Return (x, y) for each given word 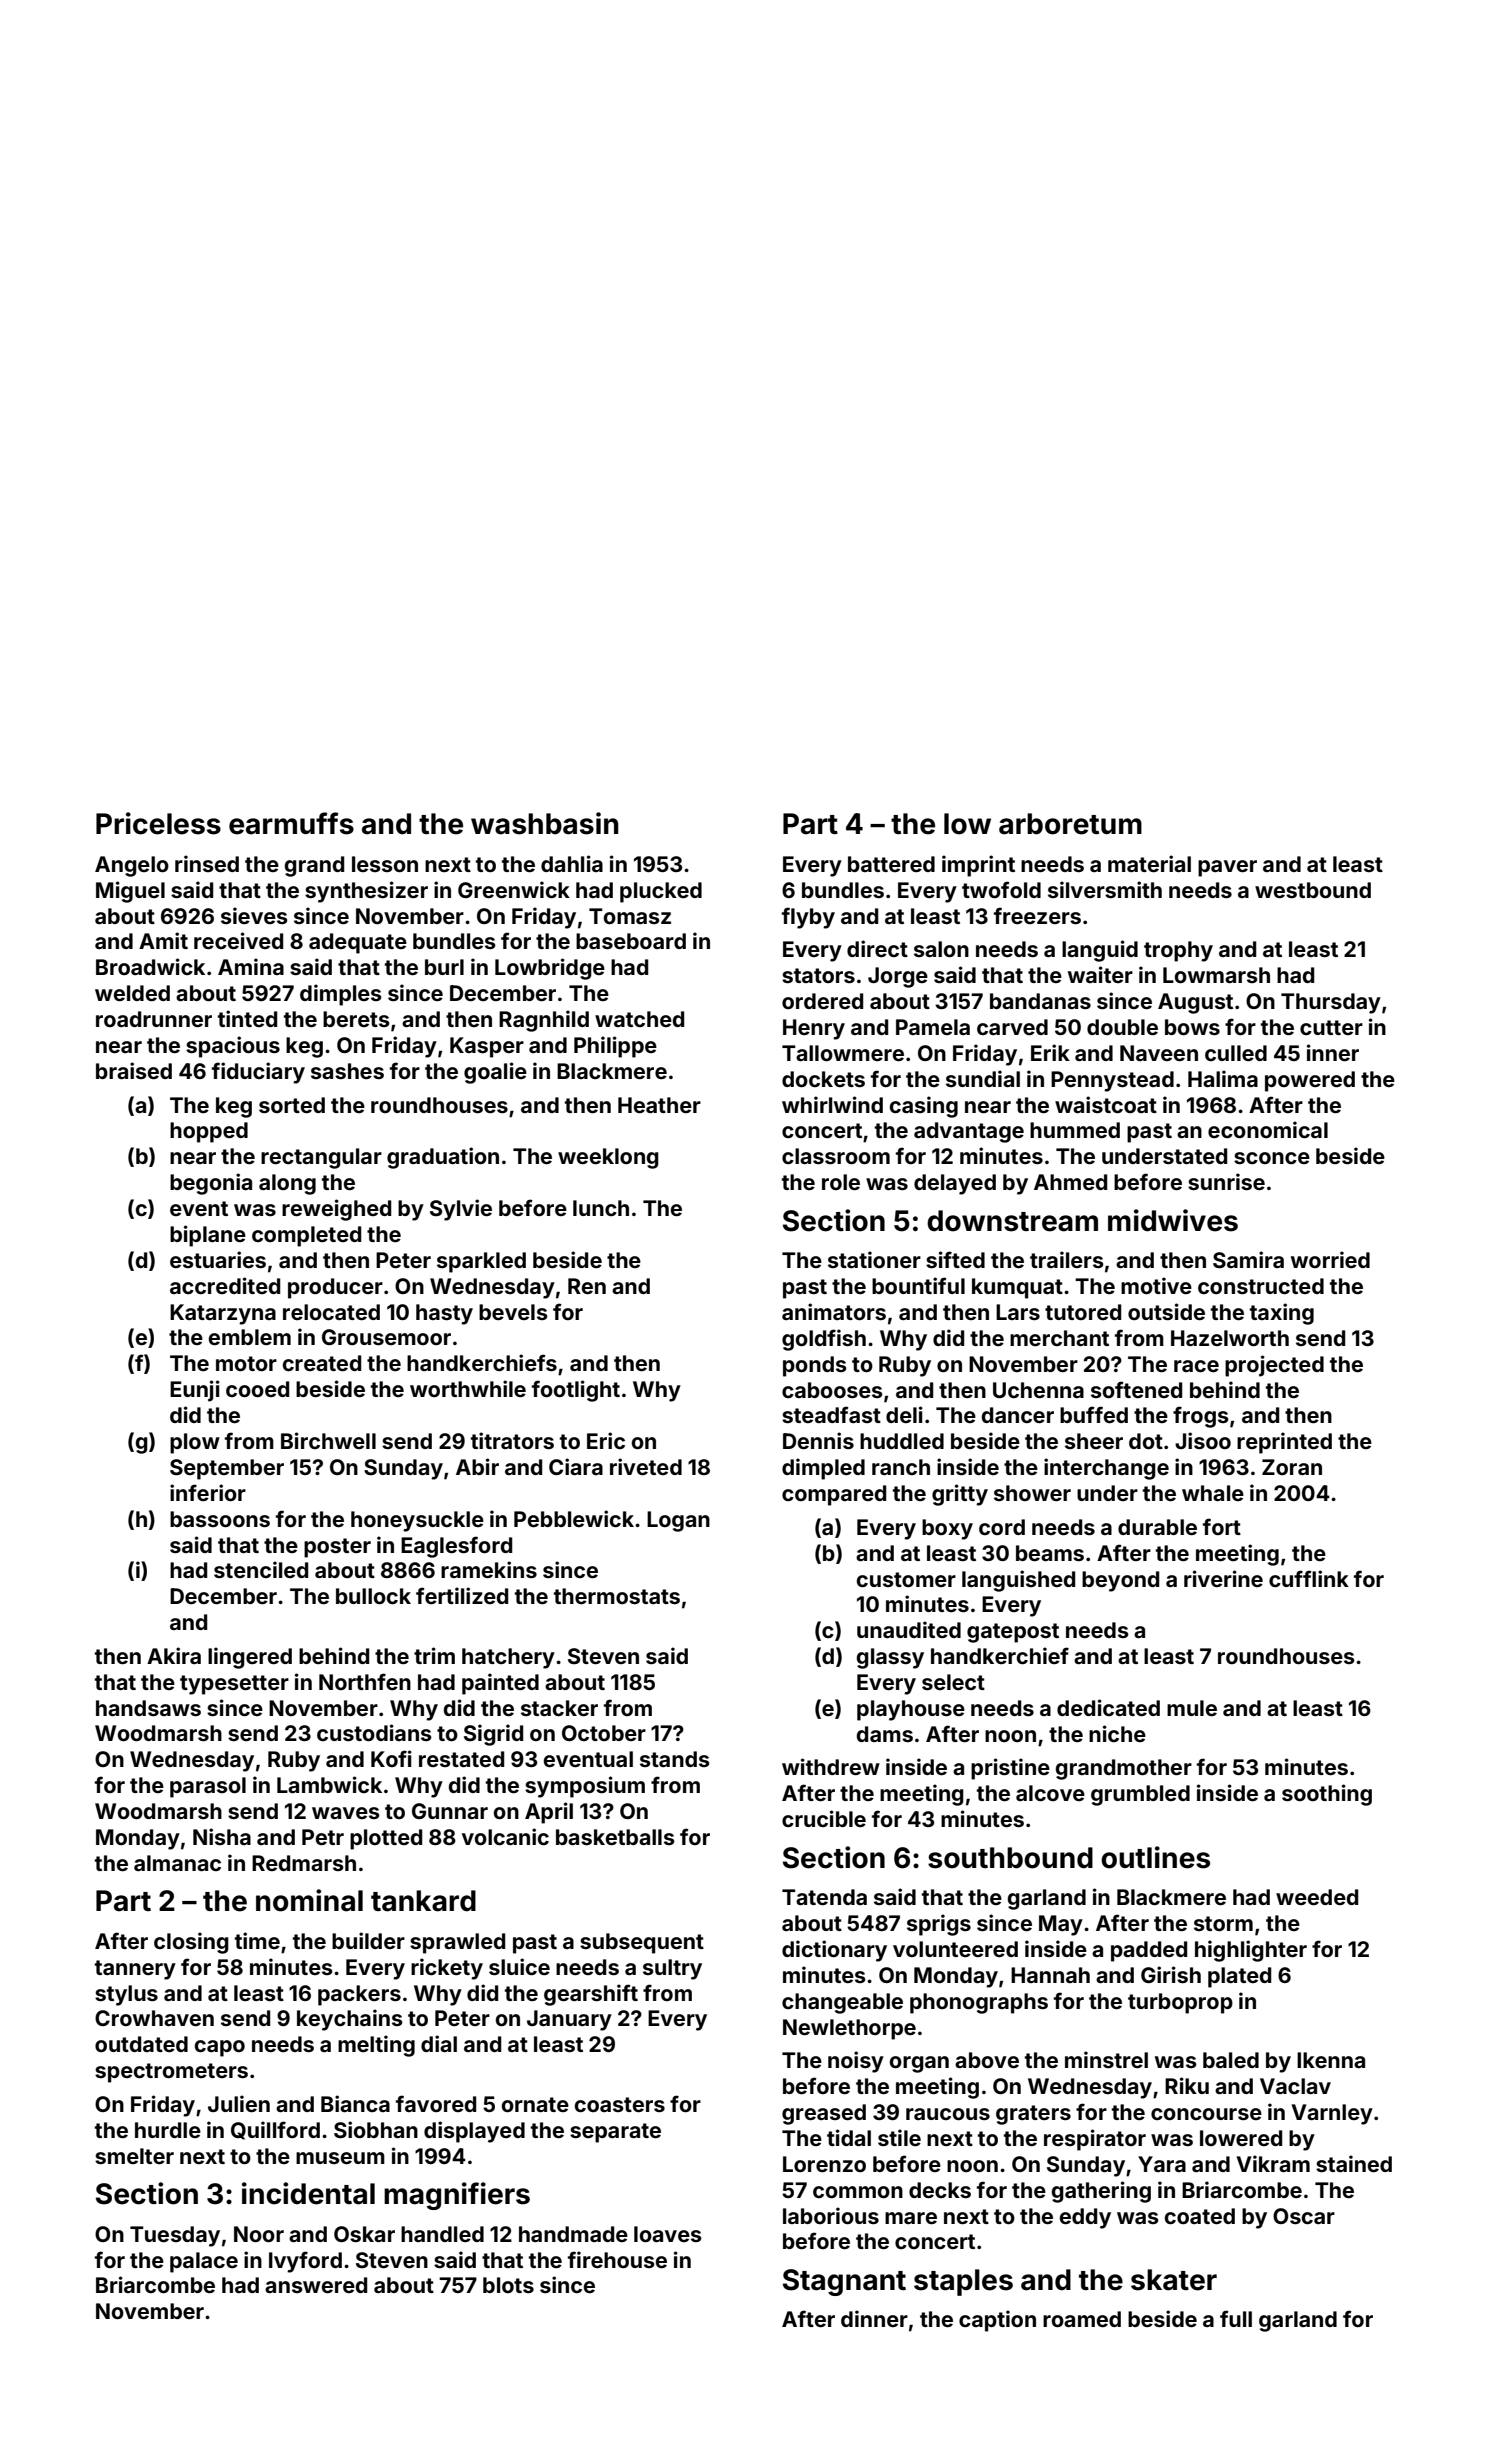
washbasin (544, 823)
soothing (1327, 1795)
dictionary (834, 1951)
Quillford (275, 2130)
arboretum (1070, 824)
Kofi (391, 1758)
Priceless (158, 823)
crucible (824, 1818)
